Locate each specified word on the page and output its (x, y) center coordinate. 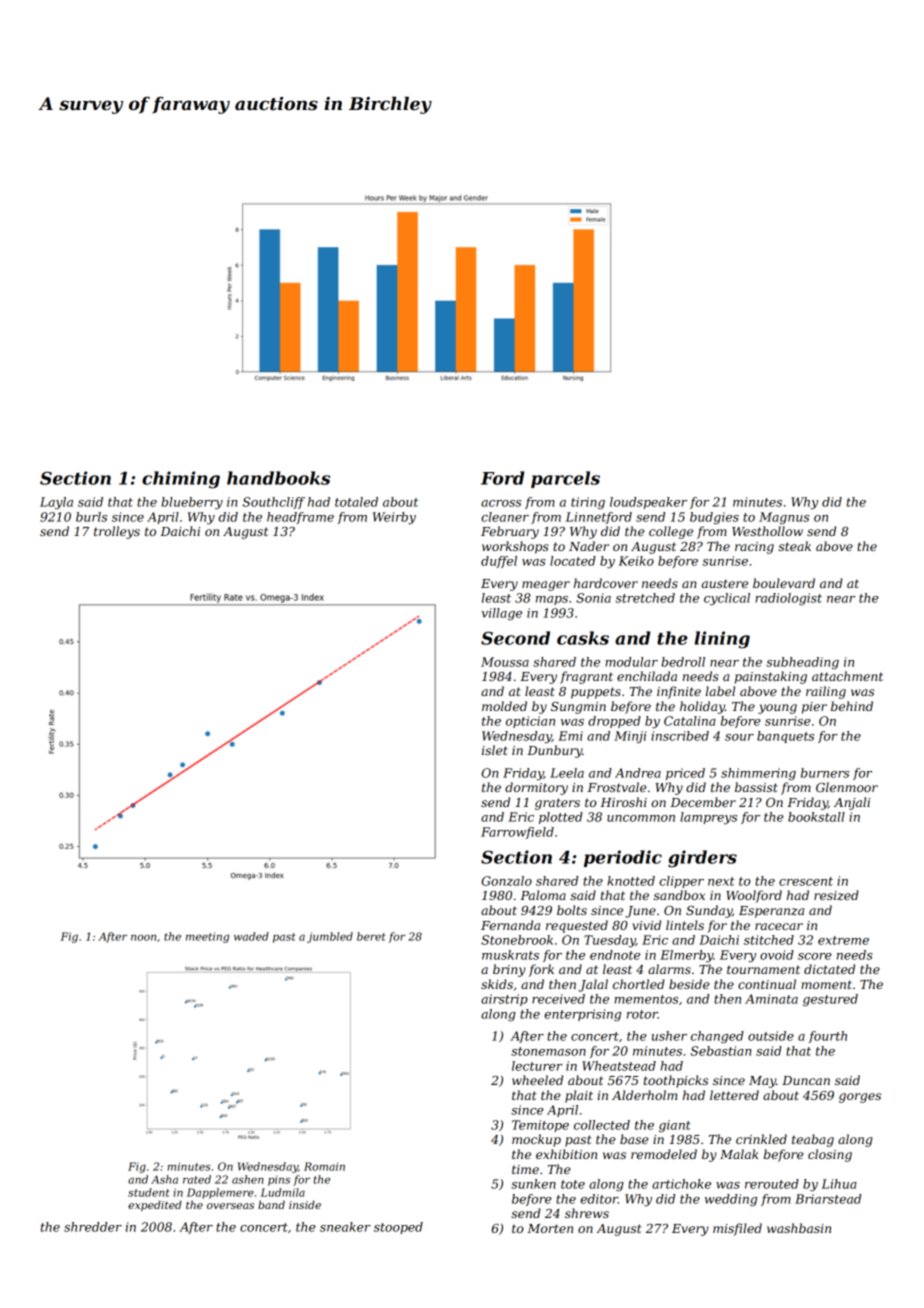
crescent (806, 881)
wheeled (537, 1080)
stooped (398, 1228)
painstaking (771, 677)
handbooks (278, 478)
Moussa (505, 662)
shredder (93, 1227)
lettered (734, 1095)
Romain (324, 1166)
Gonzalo (506, 881)
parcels (565, 479)
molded (504, 706)
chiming (181, 480)
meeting (207, 937)
